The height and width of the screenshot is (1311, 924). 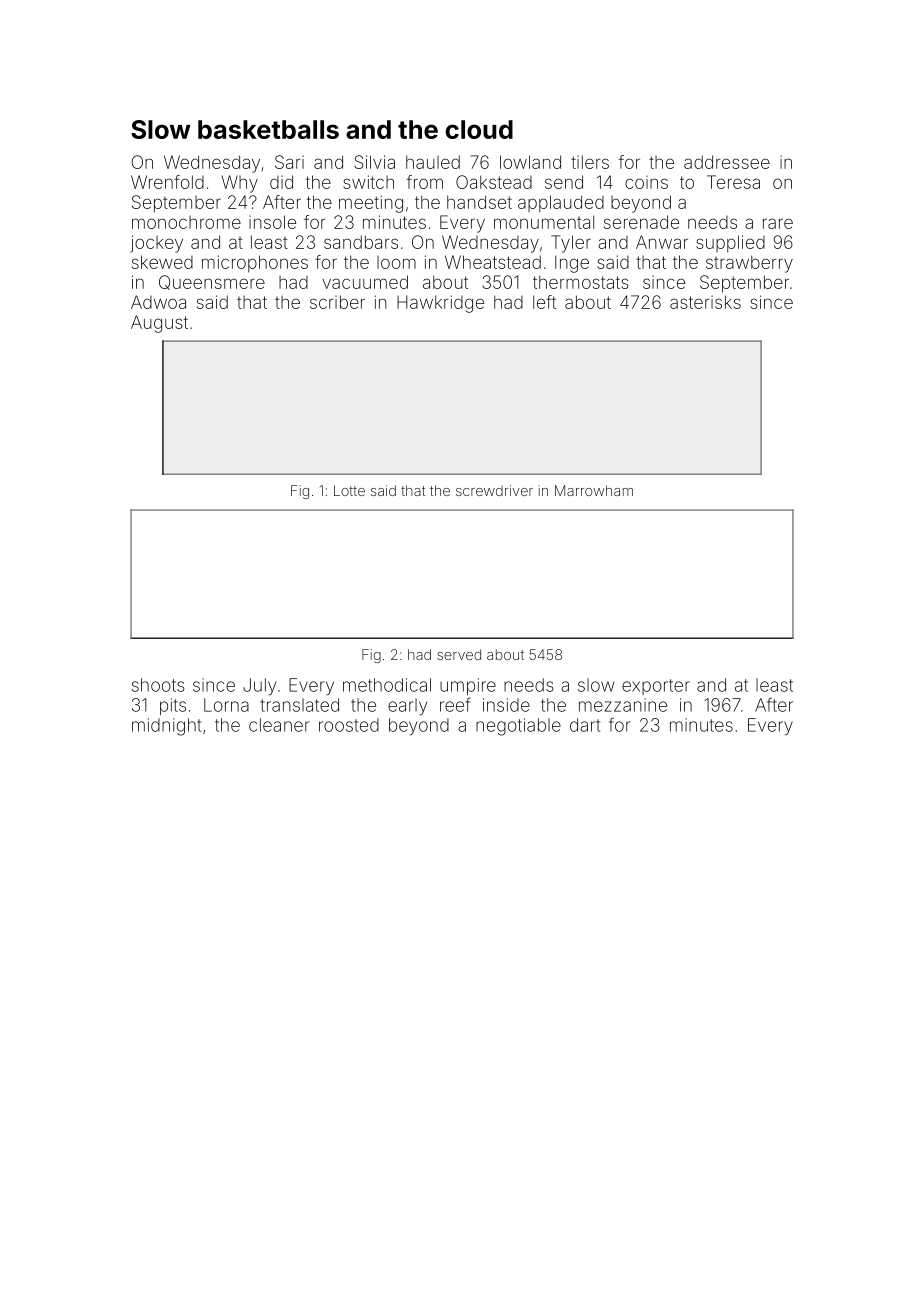 What do you see at coordinates (479, 129) in the screenshot?
I see `cloud` at bounding box center [479, 129].
